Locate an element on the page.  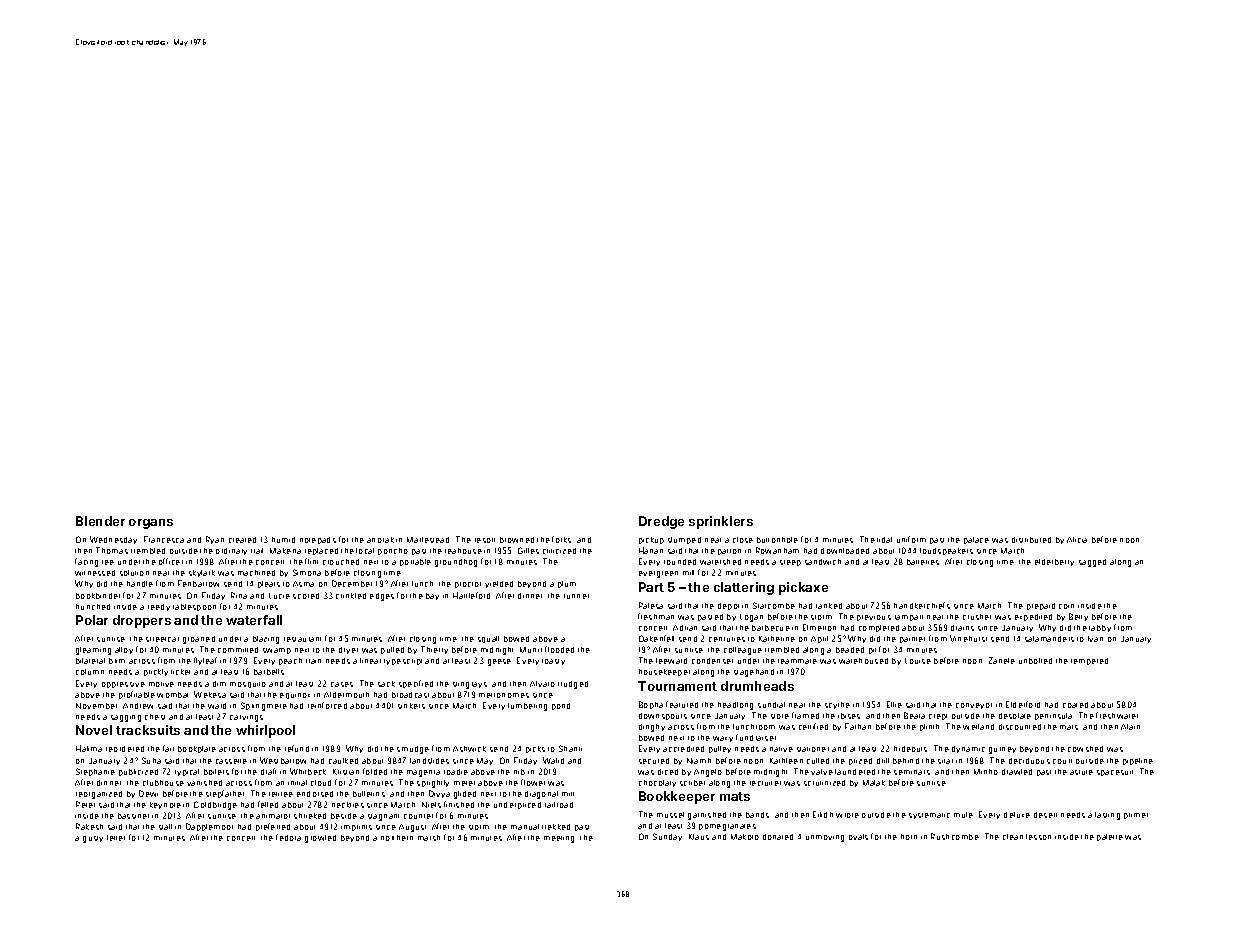
meeting is located at coordinates (559, 839).
